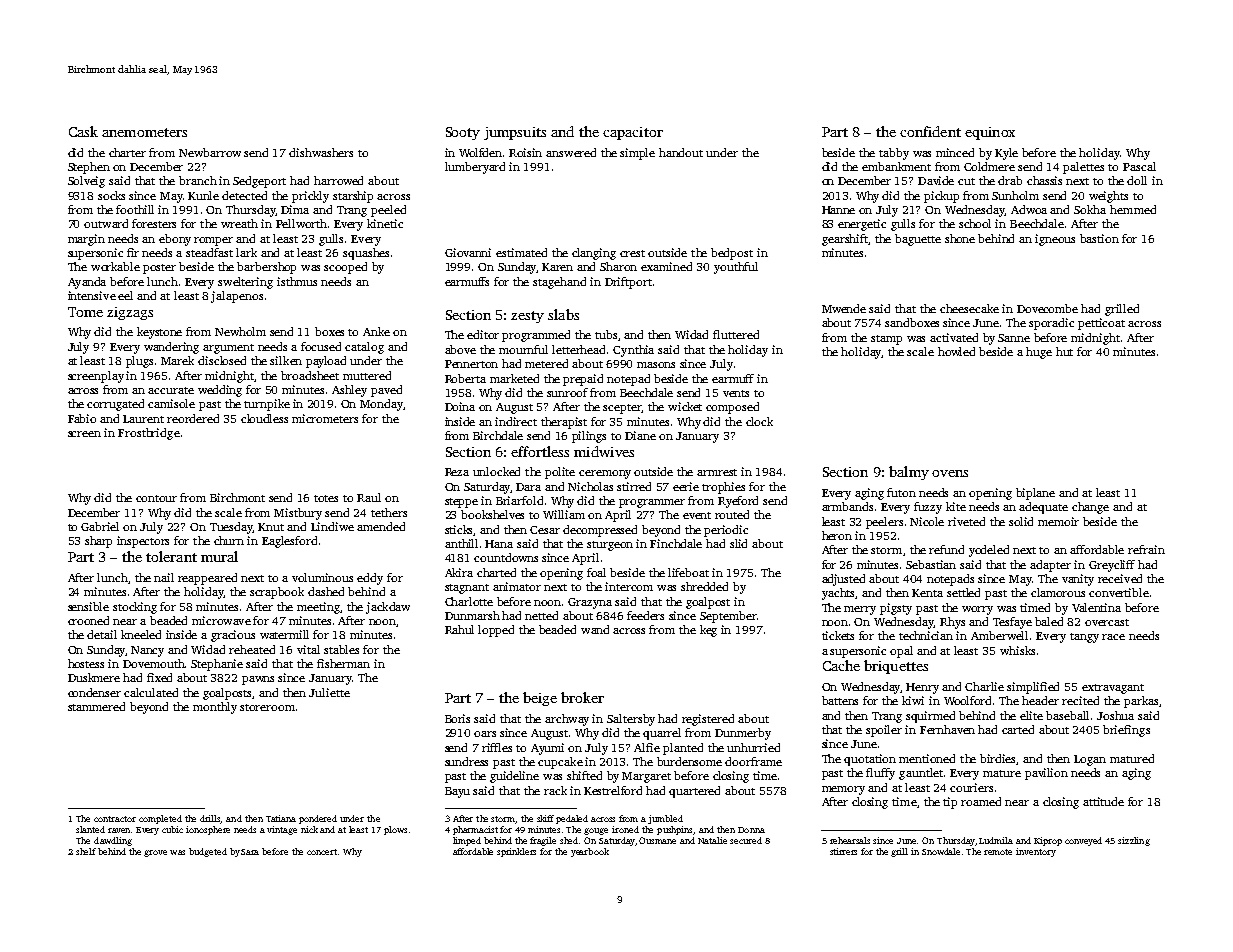 This screenshot has width=1233, height=952. Describe the element at coordinates (681, 152) in the screenshot. I see `handout` at that location.
